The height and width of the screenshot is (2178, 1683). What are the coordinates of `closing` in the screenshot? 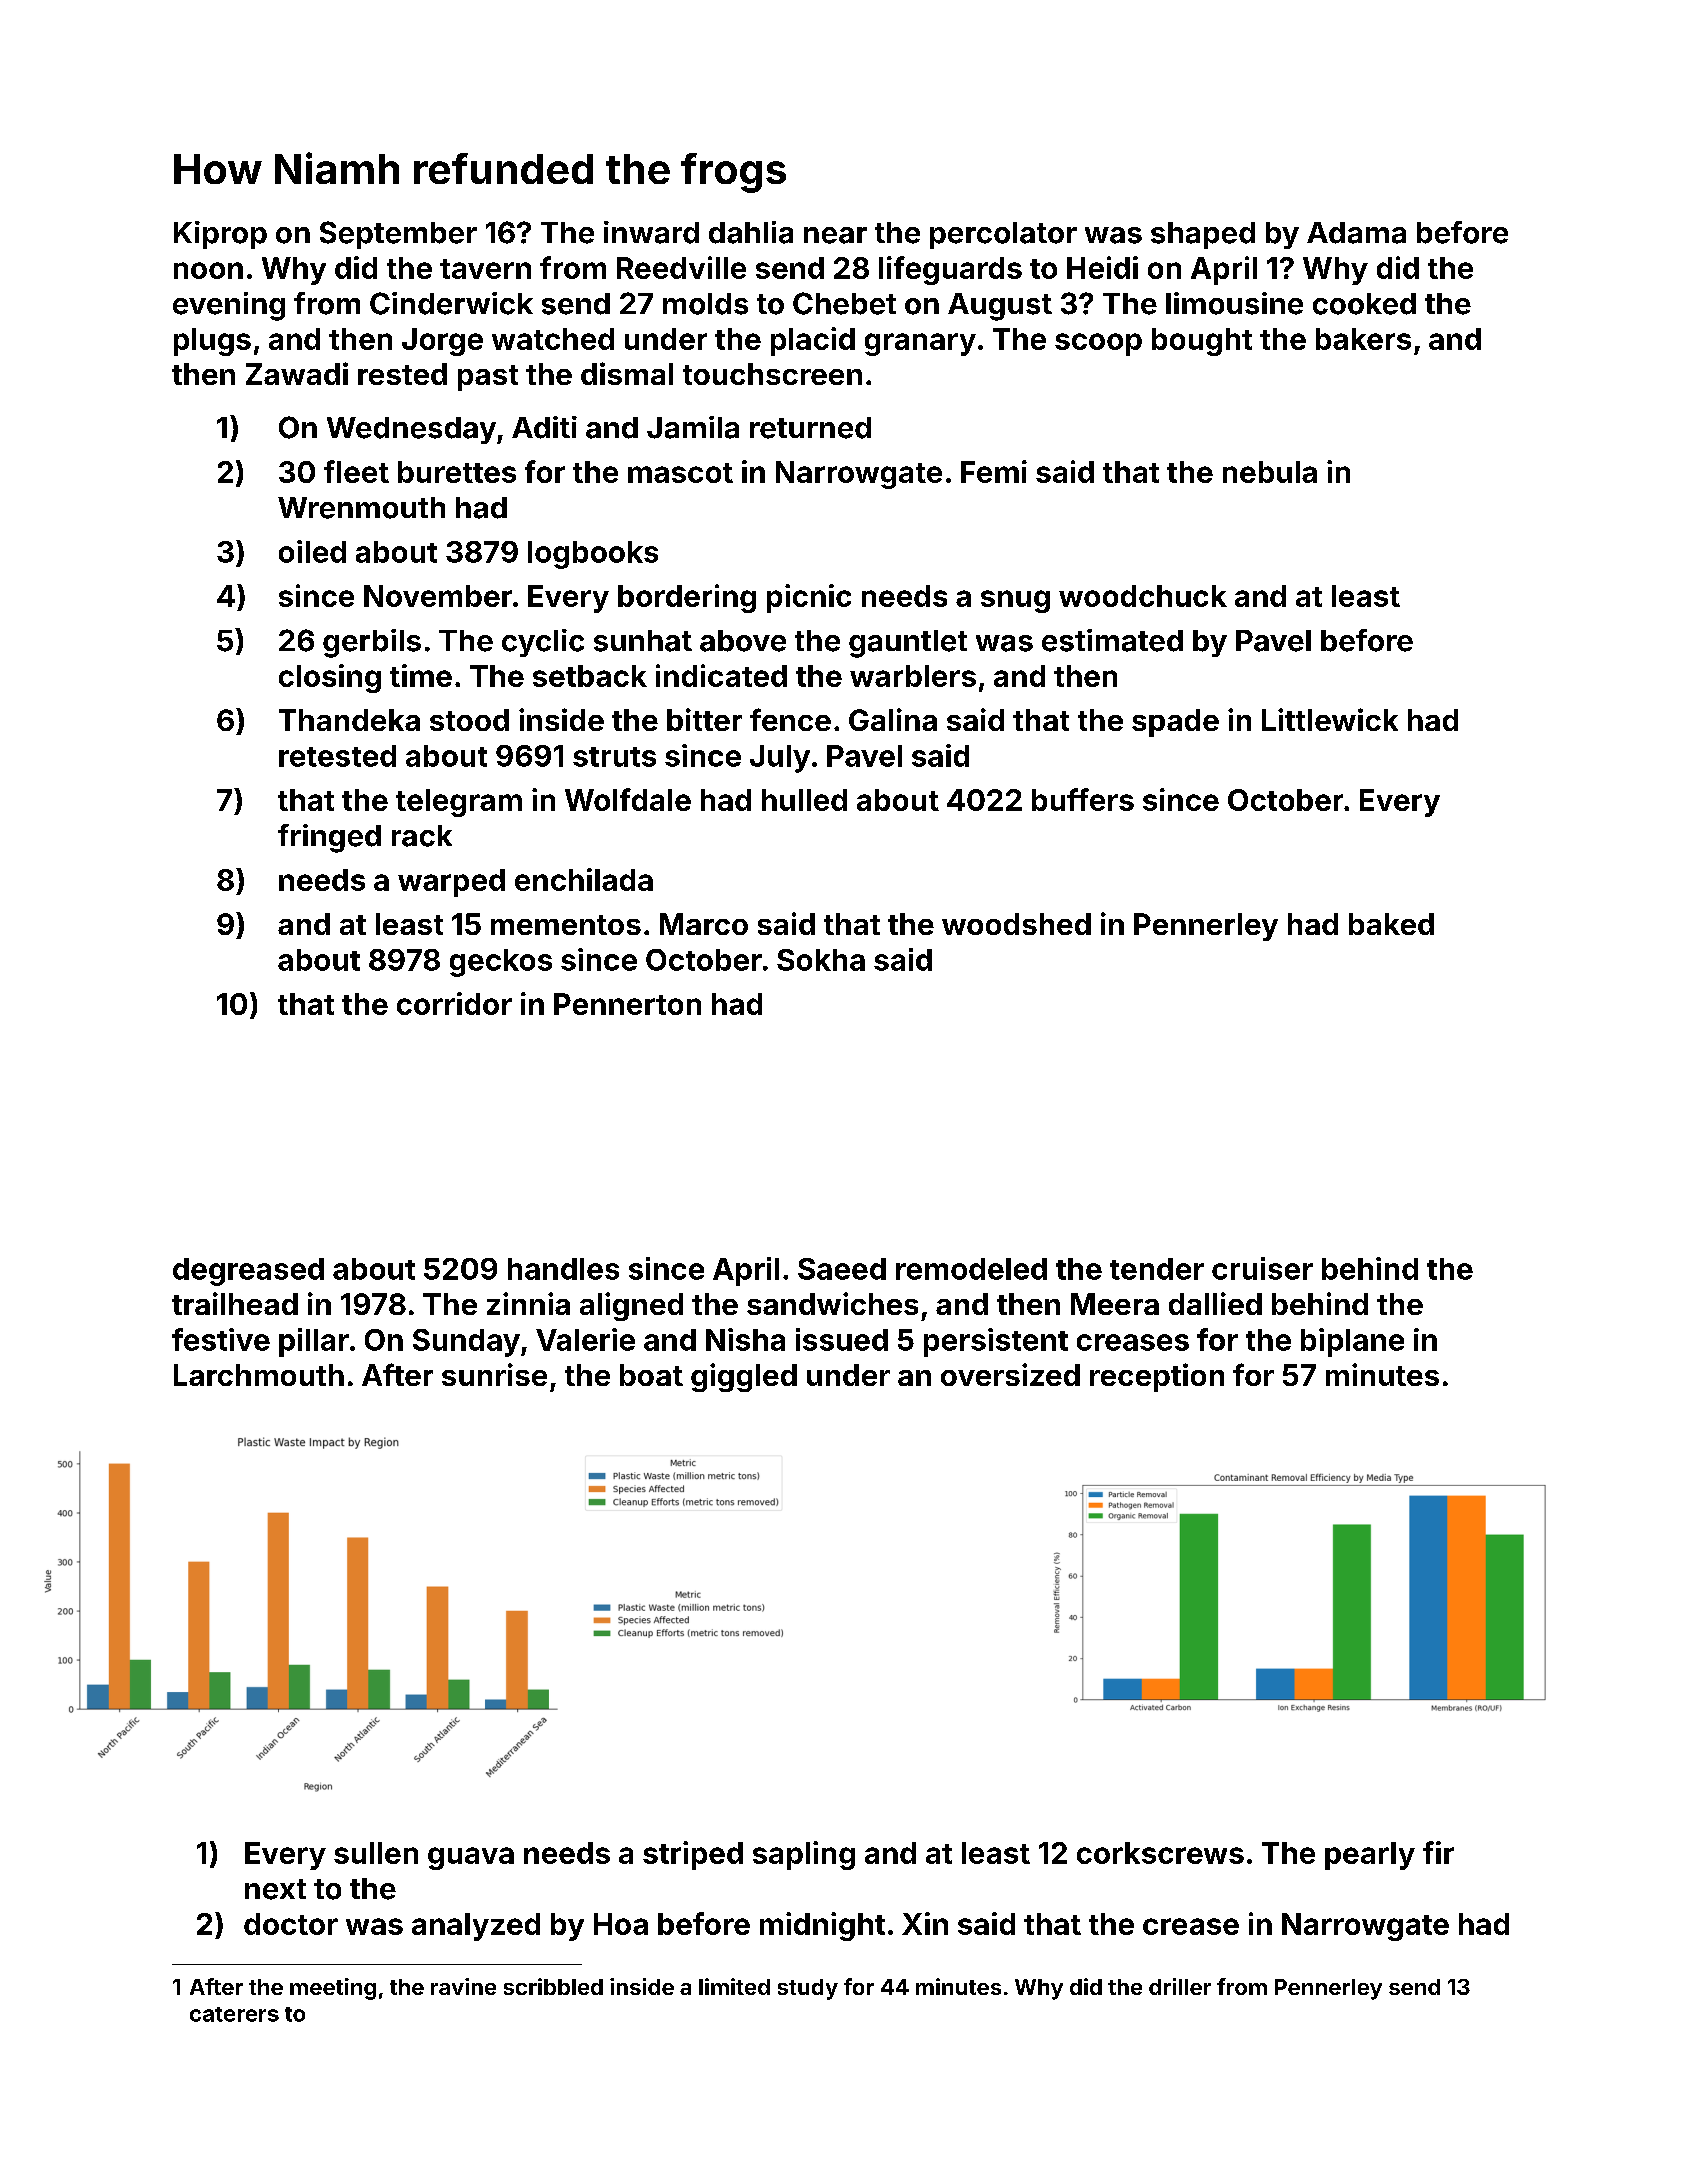 It's located at (330, 678).
